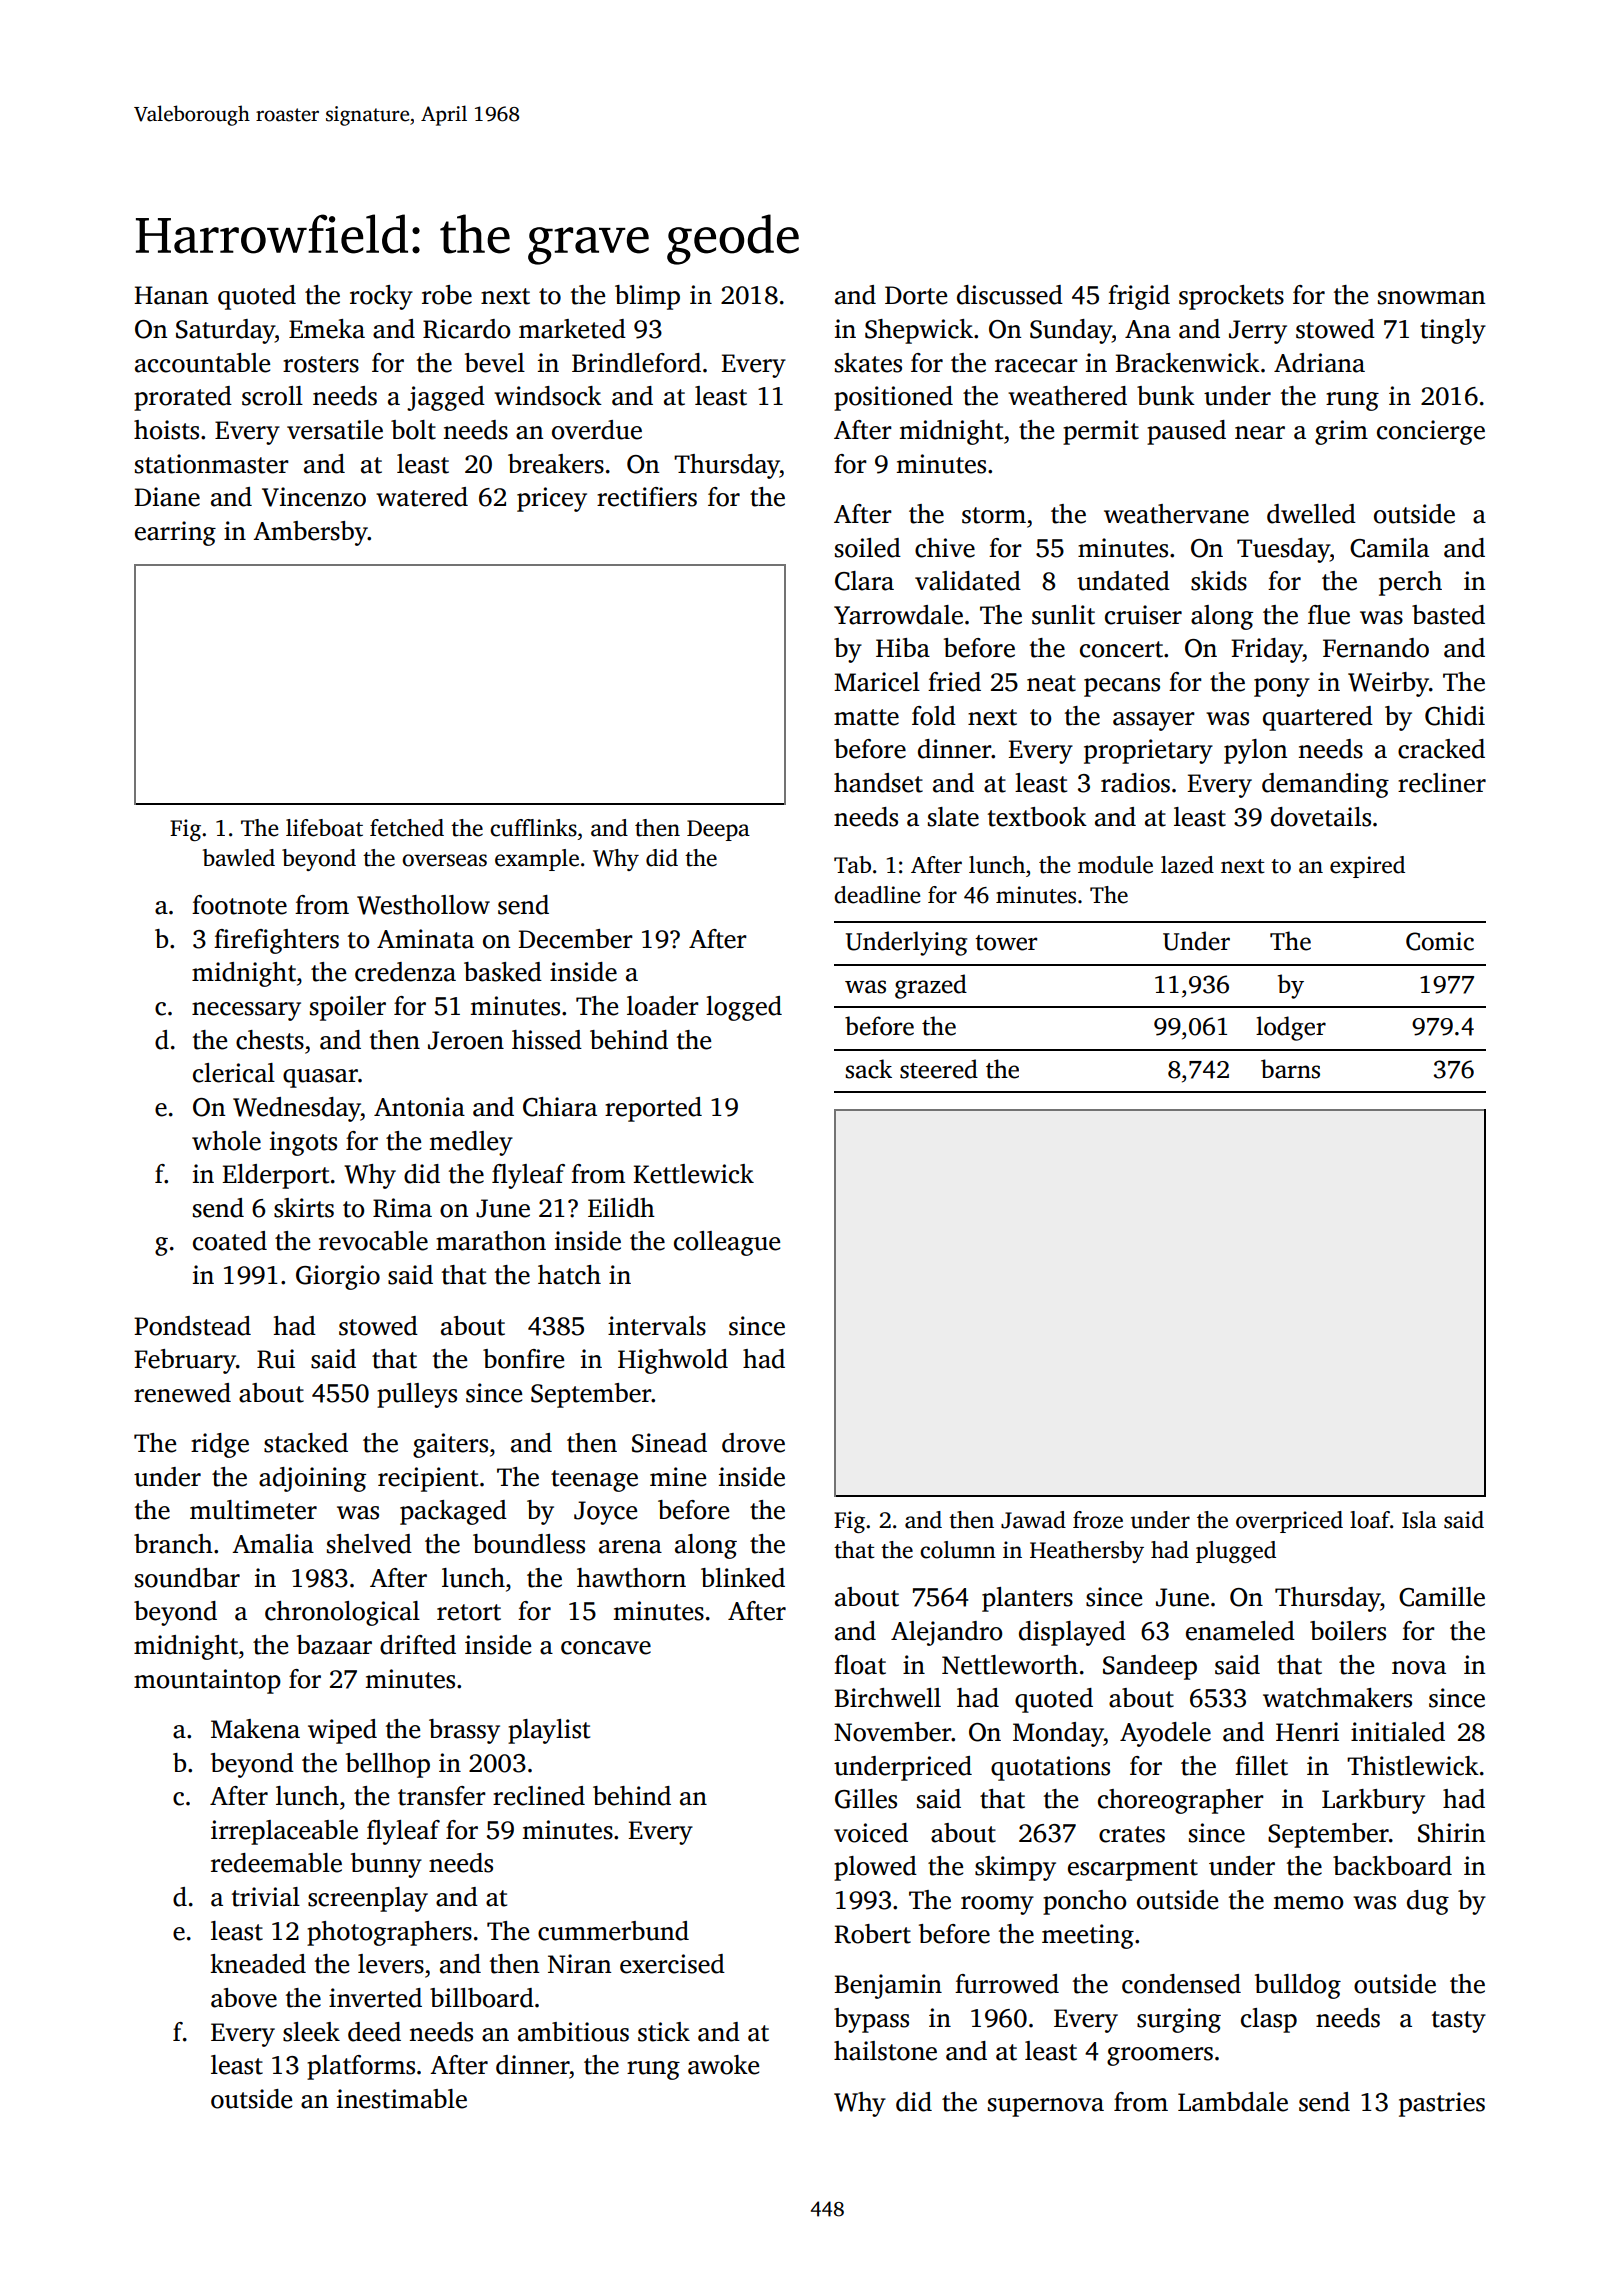 This screenshot has width=1620, height=2292. What do you see at coordinates (1389, 548) in the screenshot?
I see `Camila` at bounding box center [1389, 548].
